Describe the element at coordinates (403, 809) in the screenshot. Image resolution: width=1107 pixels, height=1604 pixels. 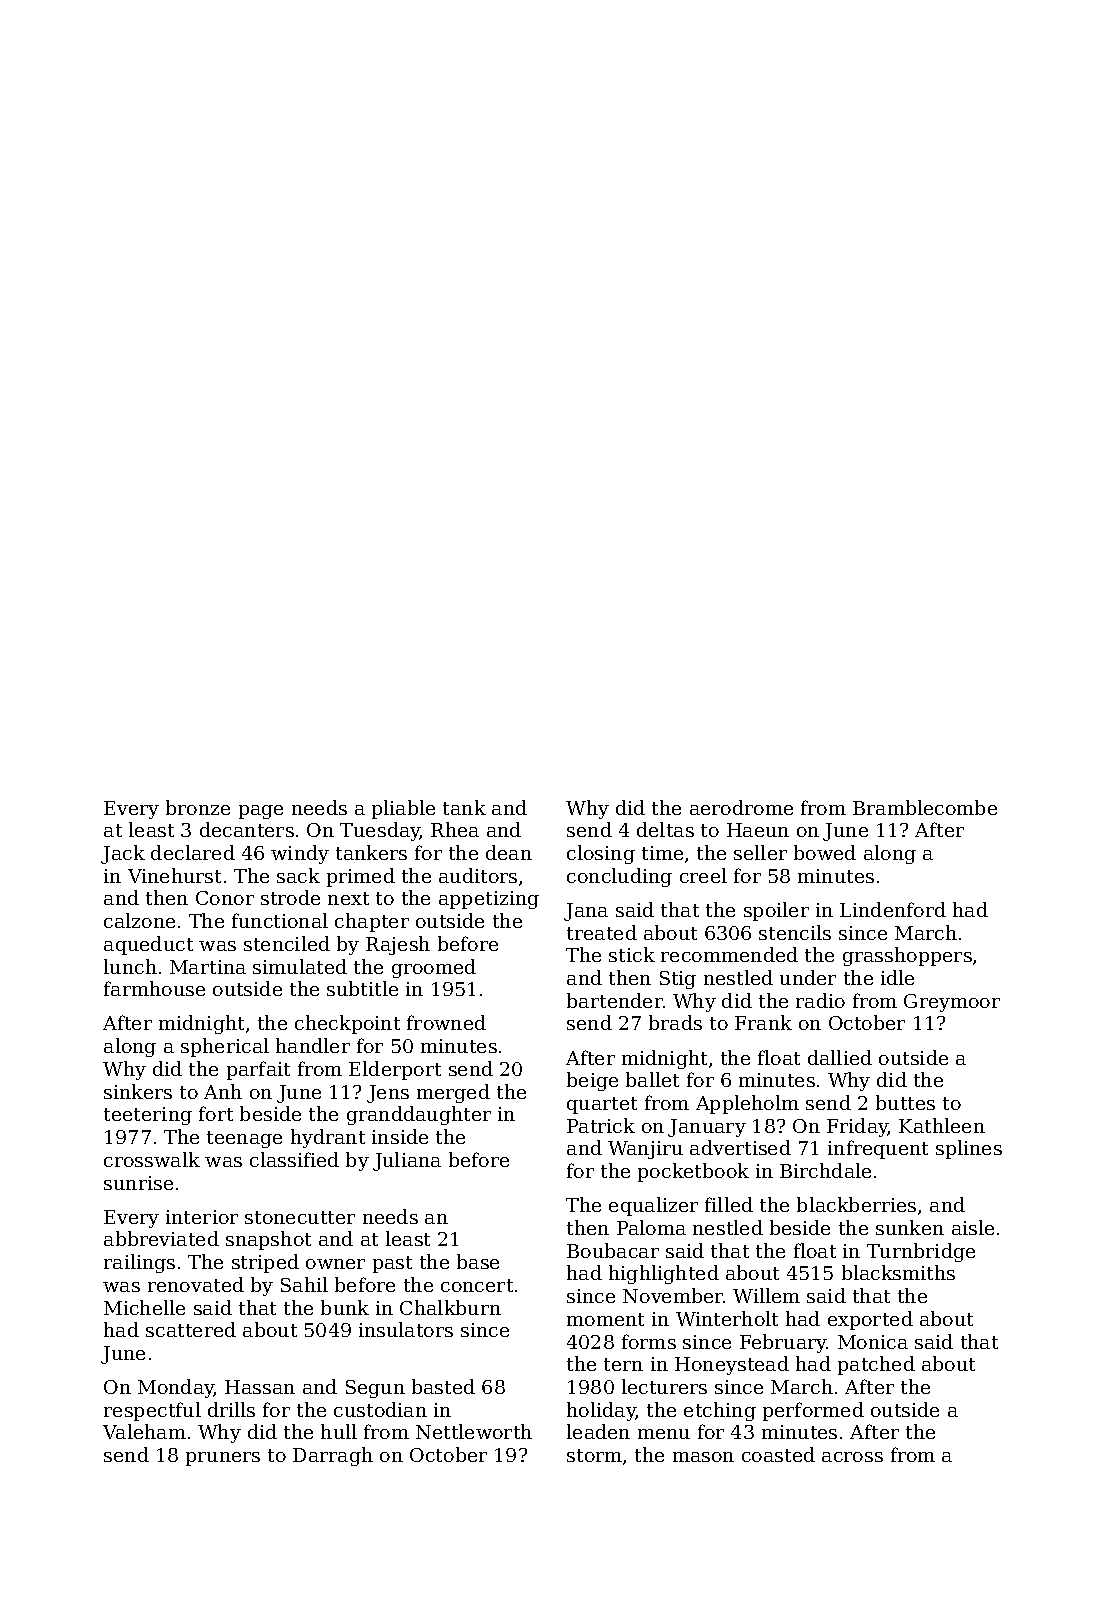
I see `pliable` at that location.
